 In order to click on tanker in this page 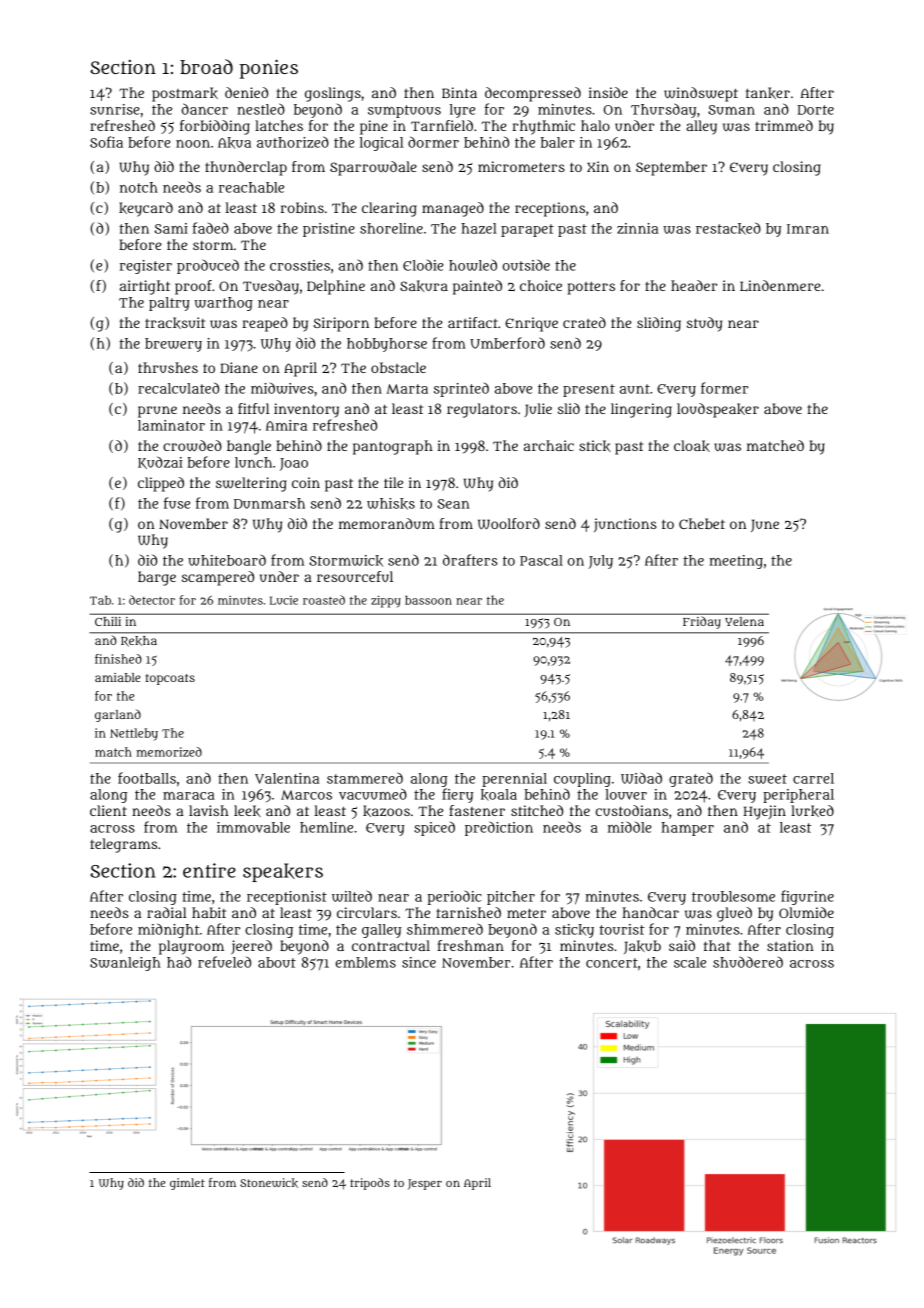, I will do `click(768, 93)`.
